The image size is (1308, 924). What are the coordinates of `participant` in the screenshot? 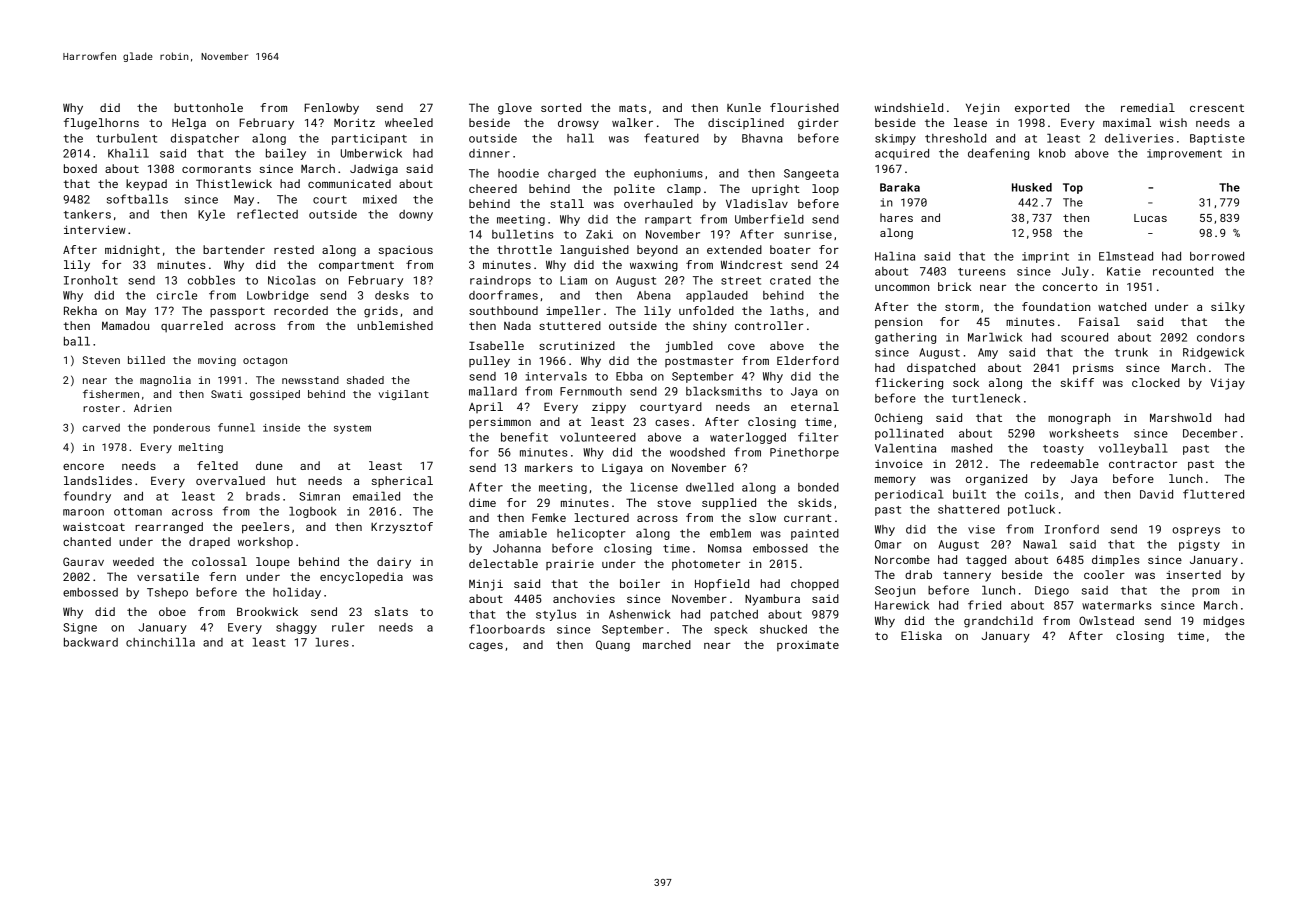 It's located at (369, 139).
